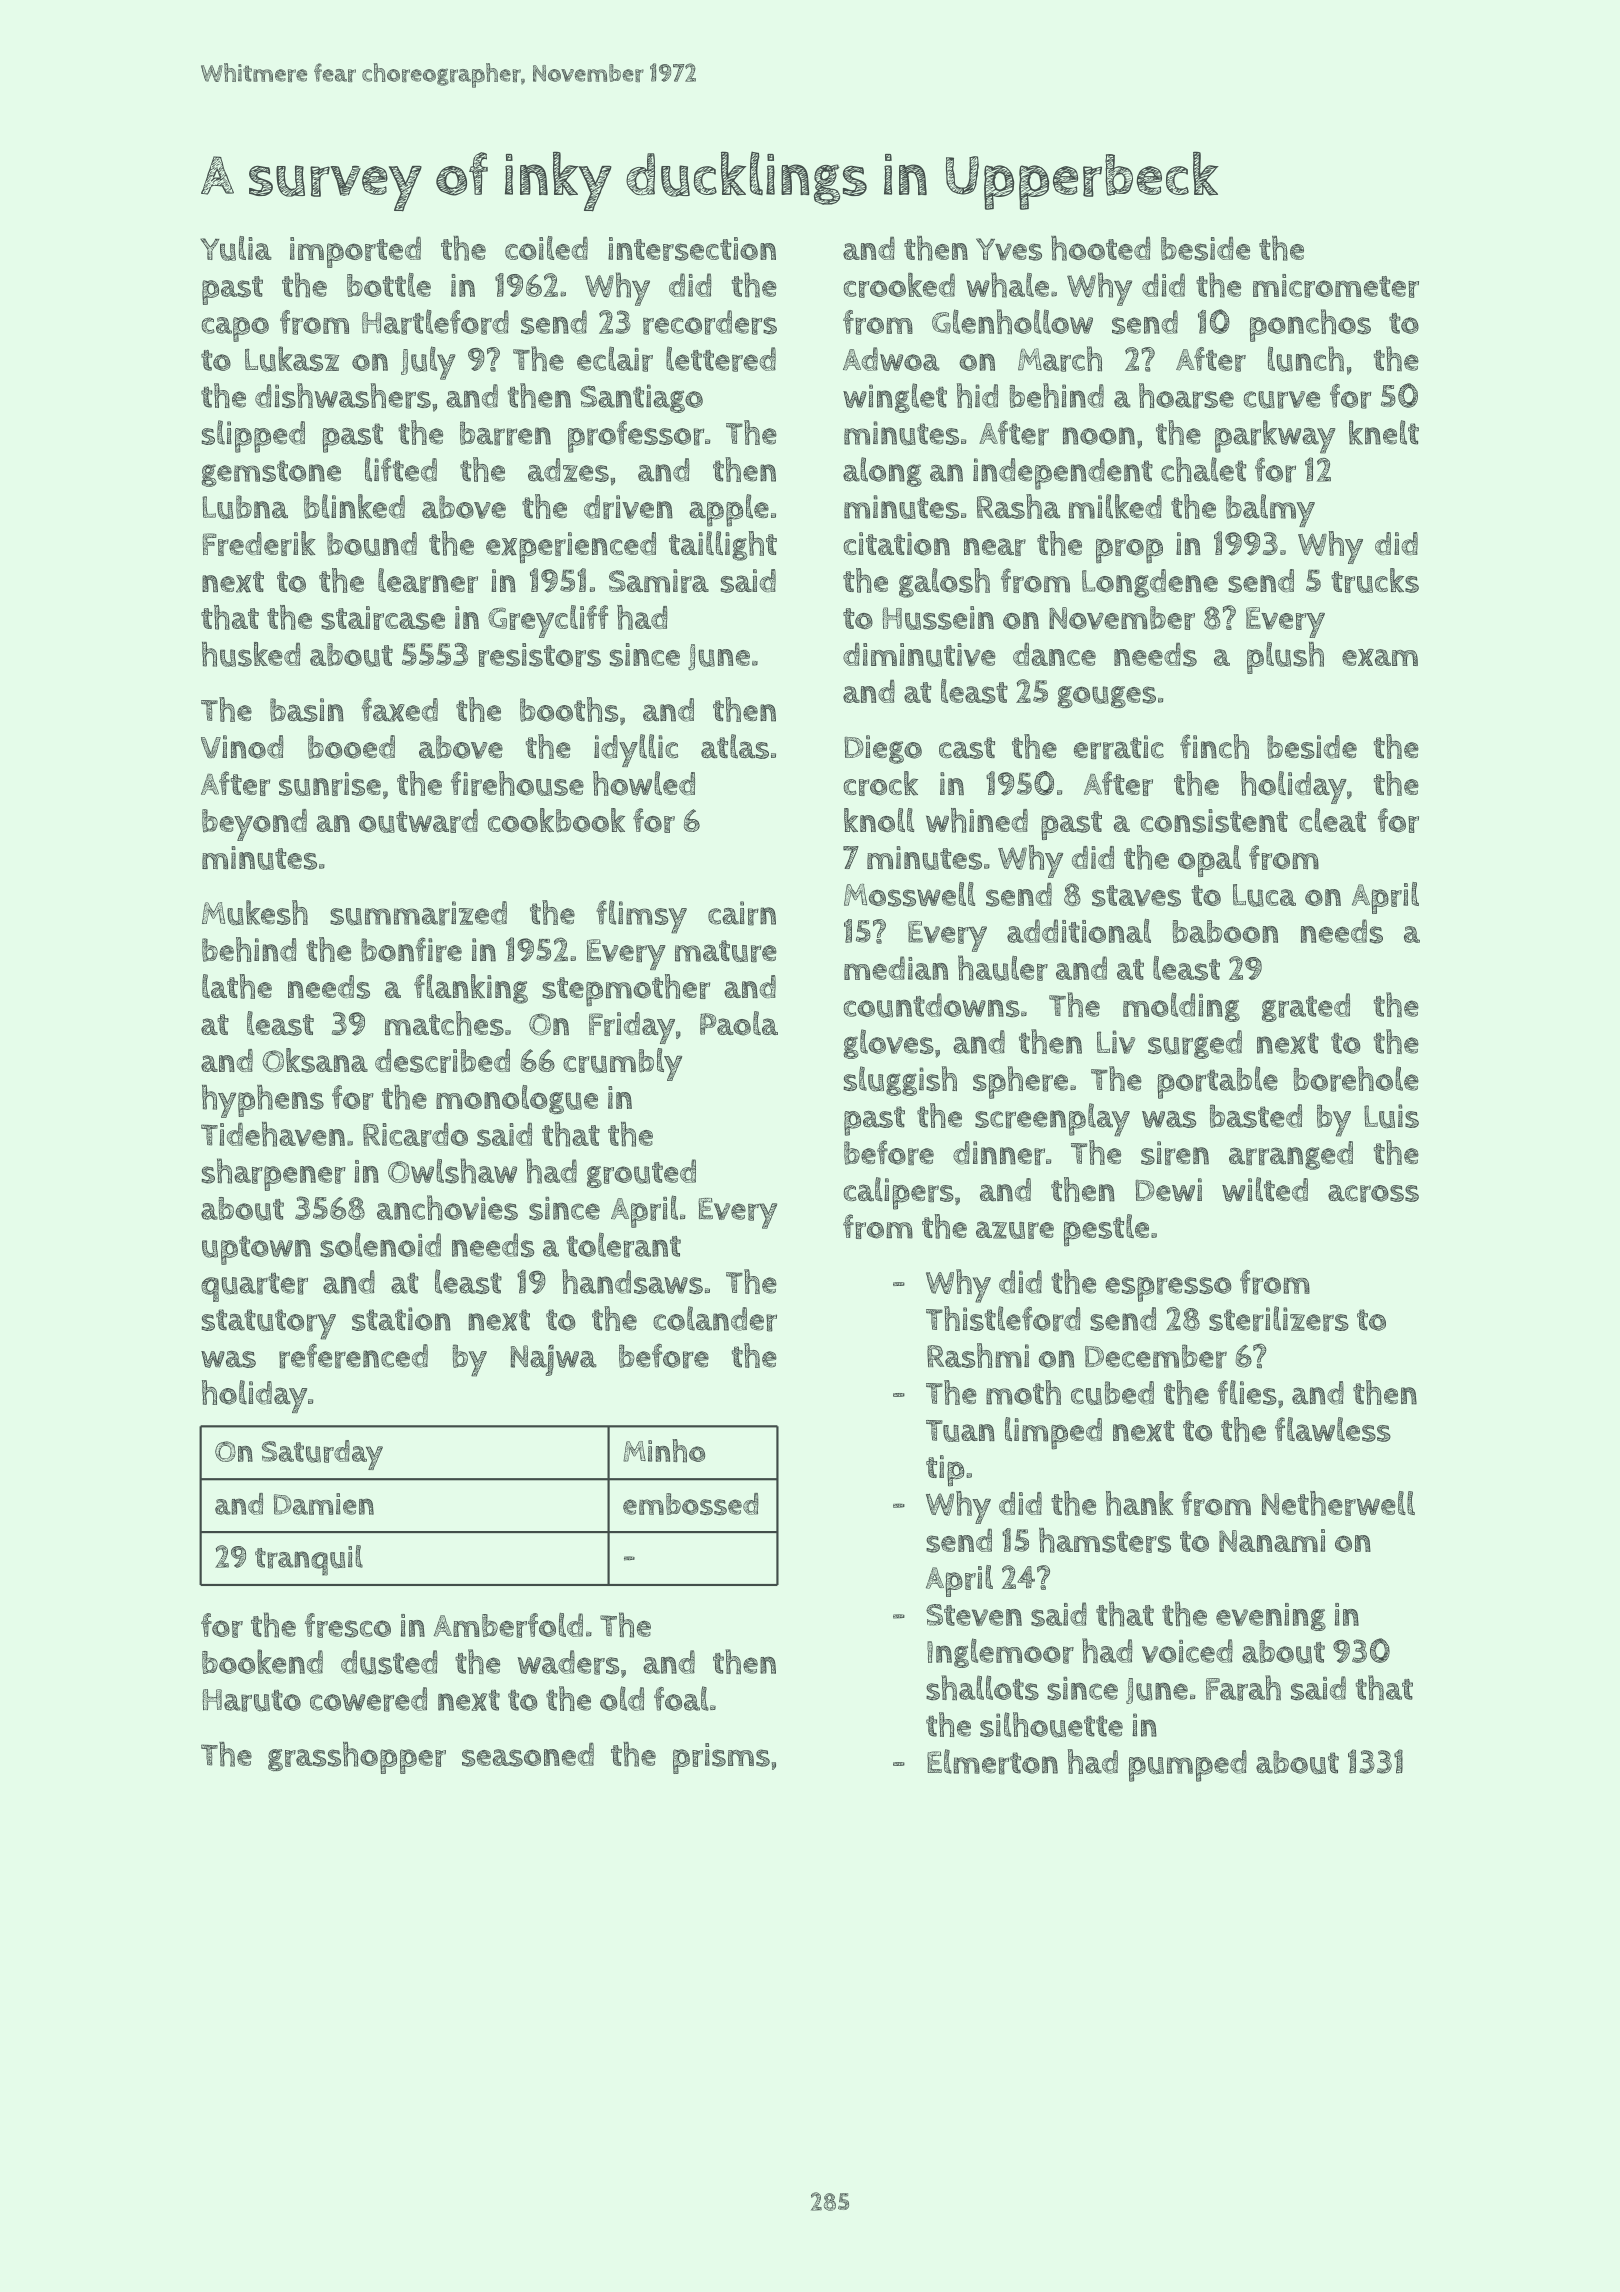 This screenshot has height=2292, width=1620. I want to click on hooted, so click(1101, 248).
